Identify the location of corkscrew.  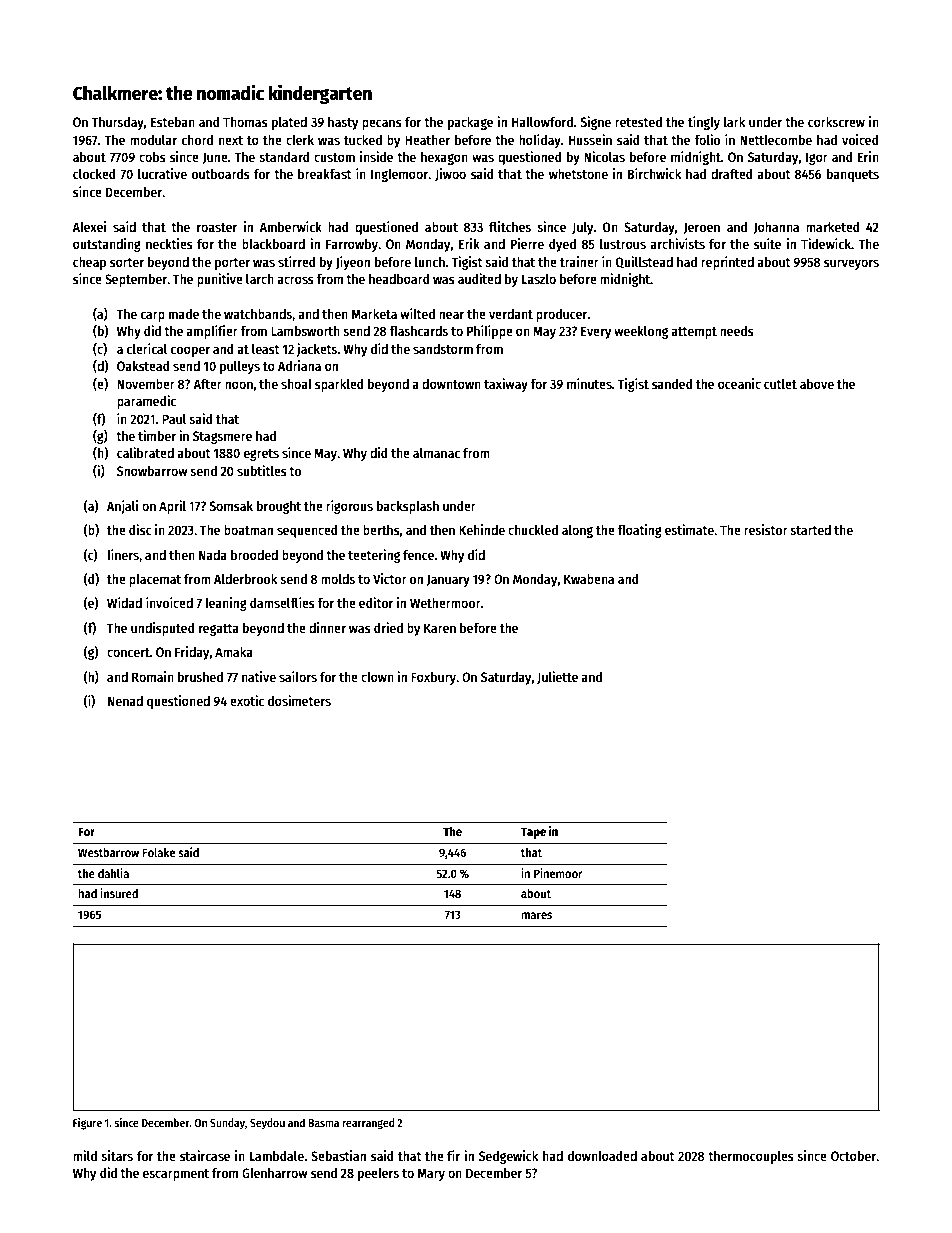
(836, 121).
